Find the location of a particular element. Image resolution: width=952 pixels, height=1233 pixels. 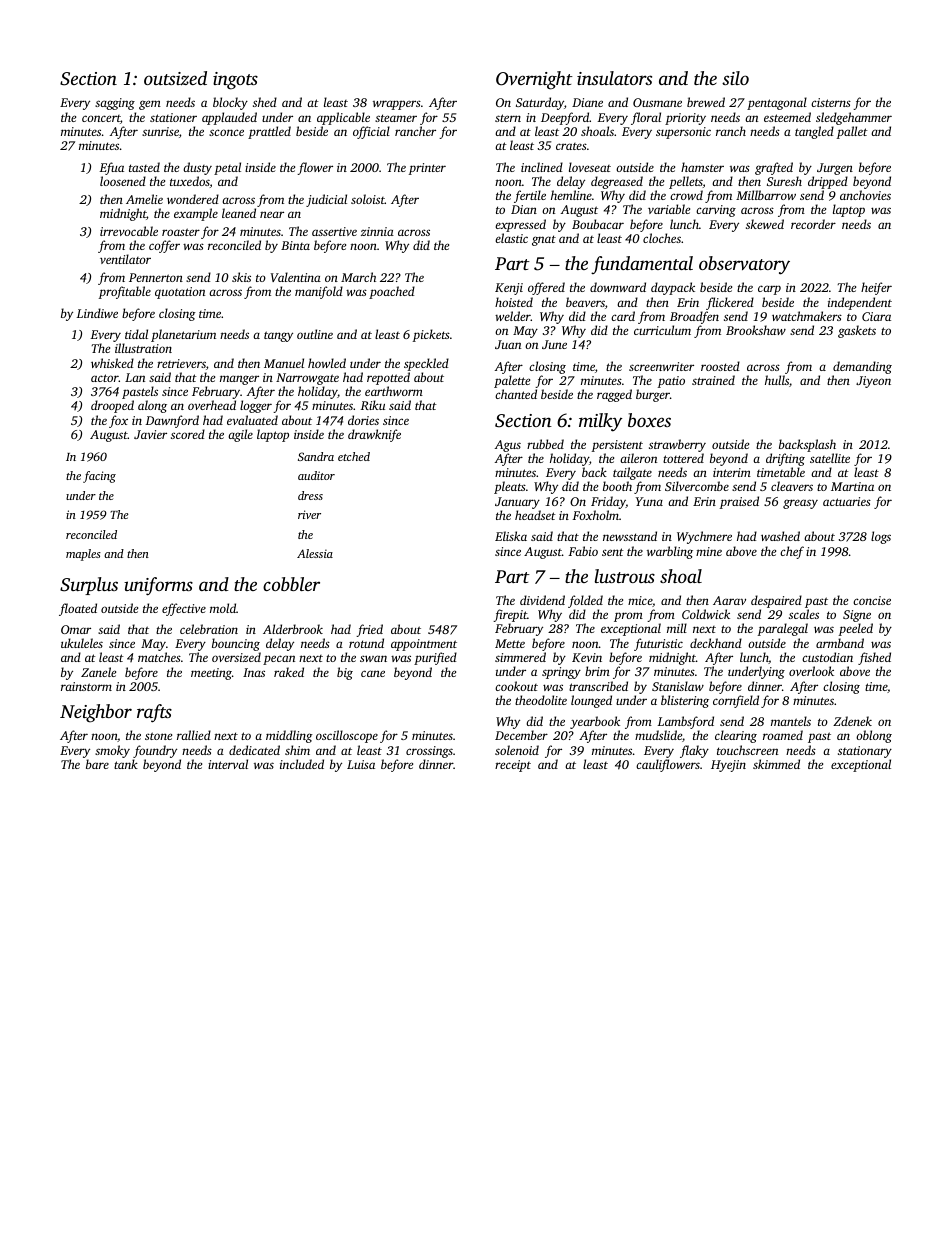

outsized is located at coordinates (175, 78).
